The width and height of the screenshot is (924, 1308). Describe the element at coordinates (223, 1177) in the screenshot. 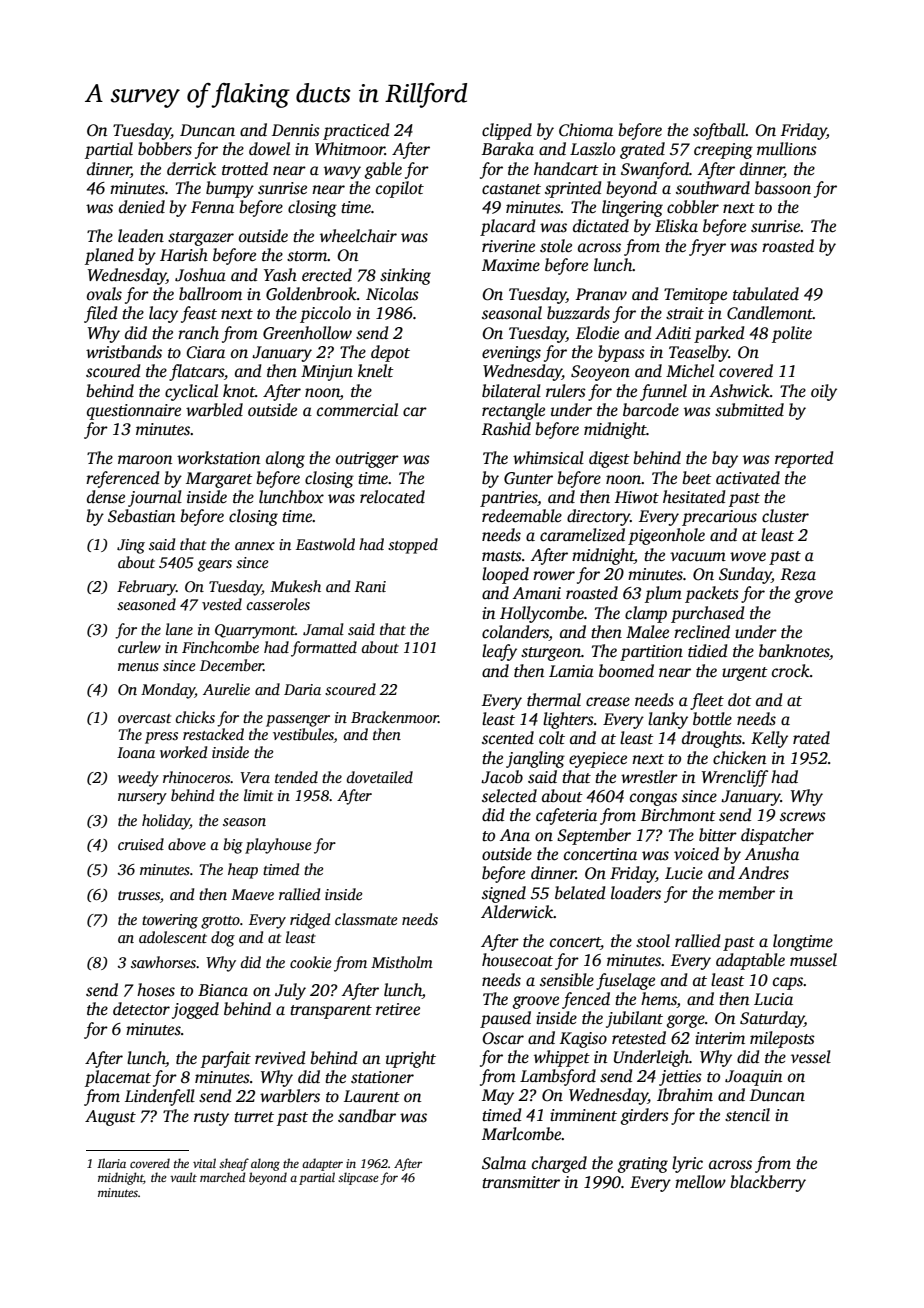

I see `marched` at that location.
